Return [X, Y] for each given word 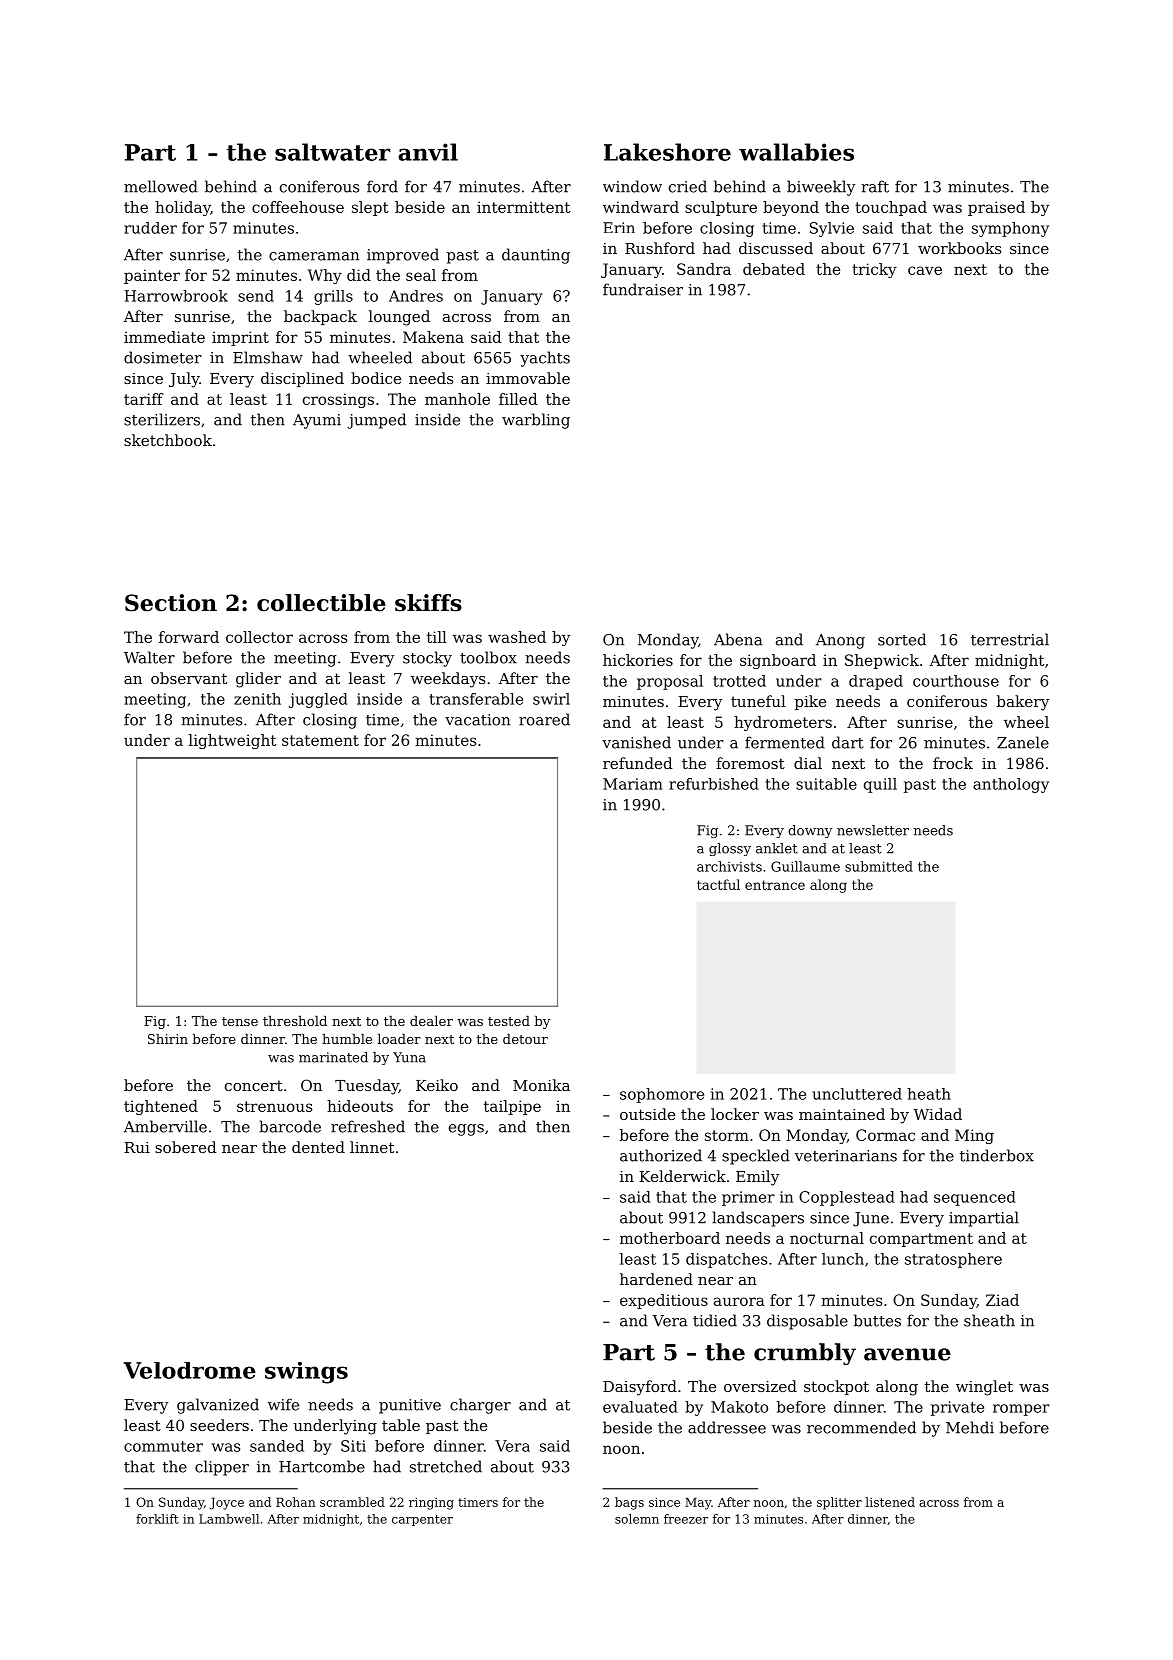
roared [544, 719]
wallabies [796, 152]
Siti [353, 1446]
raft [875, 186]
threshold [295, 1021]
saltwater [332, 152]
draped [876, 682]
